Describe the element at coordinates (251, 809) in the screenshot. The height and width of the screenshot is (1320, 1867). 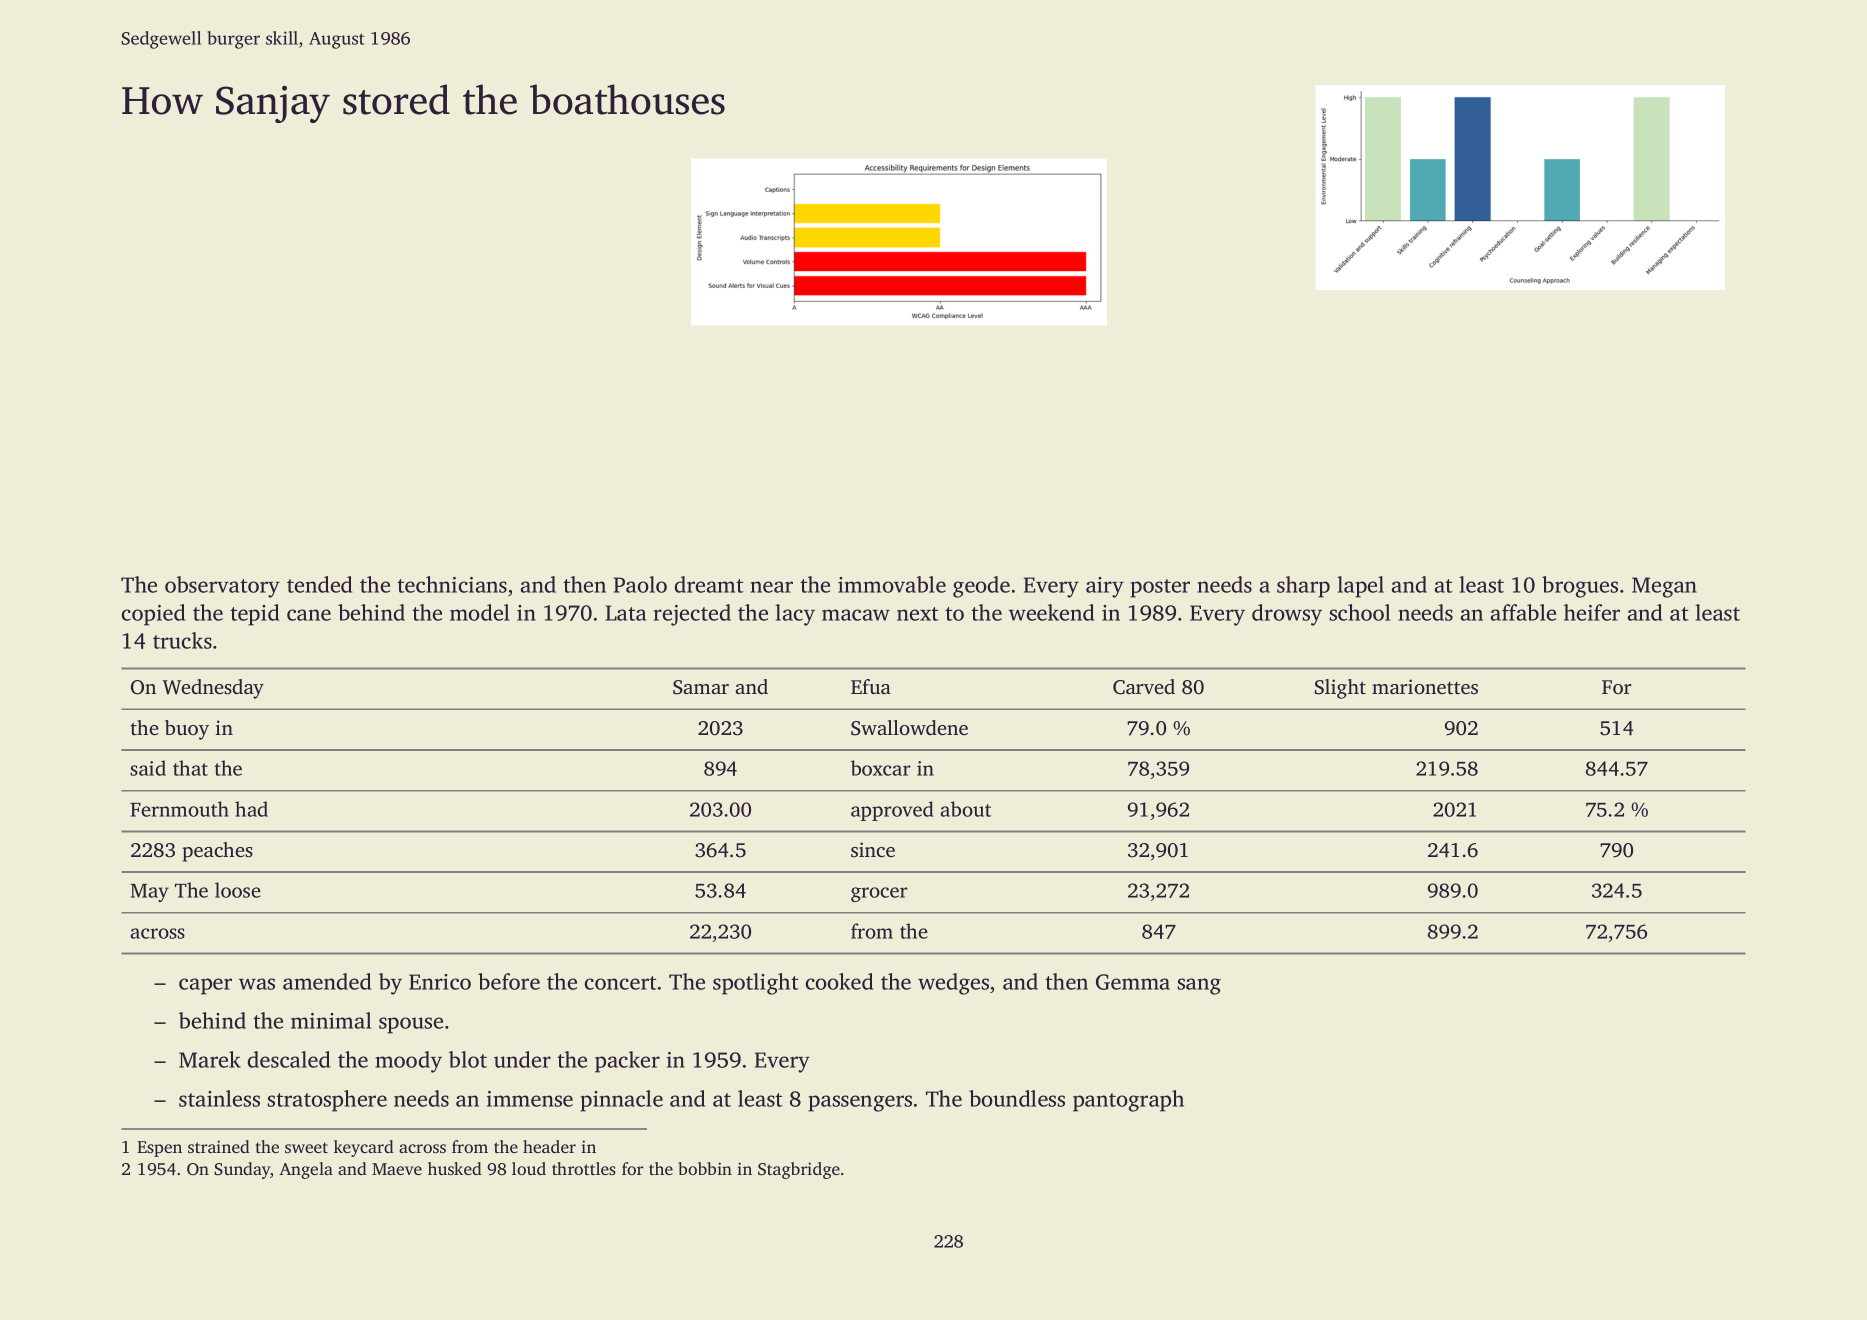
I see `had` at that location.
